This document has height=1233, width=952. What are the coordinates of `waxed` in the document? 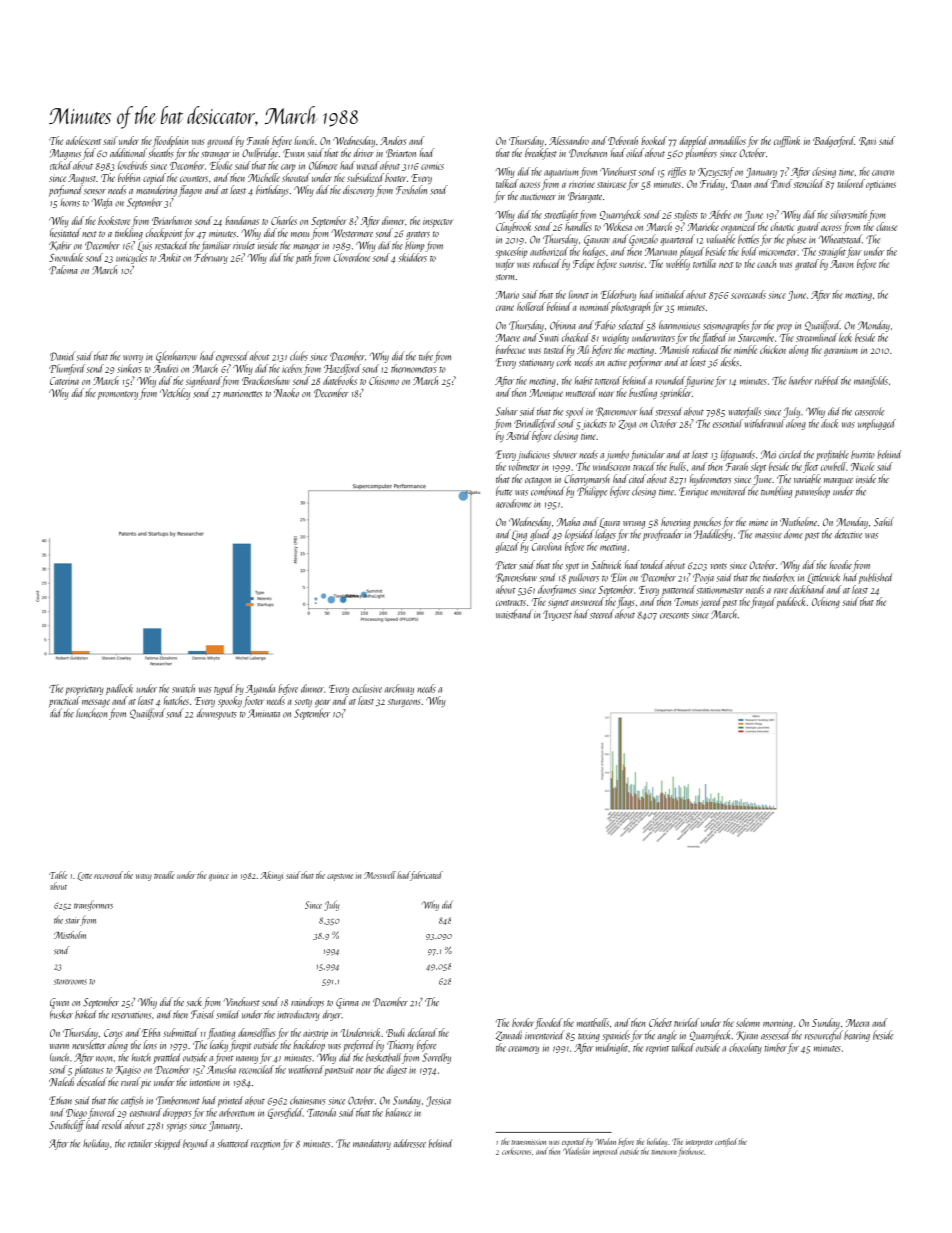 It's located at (368, 165).
